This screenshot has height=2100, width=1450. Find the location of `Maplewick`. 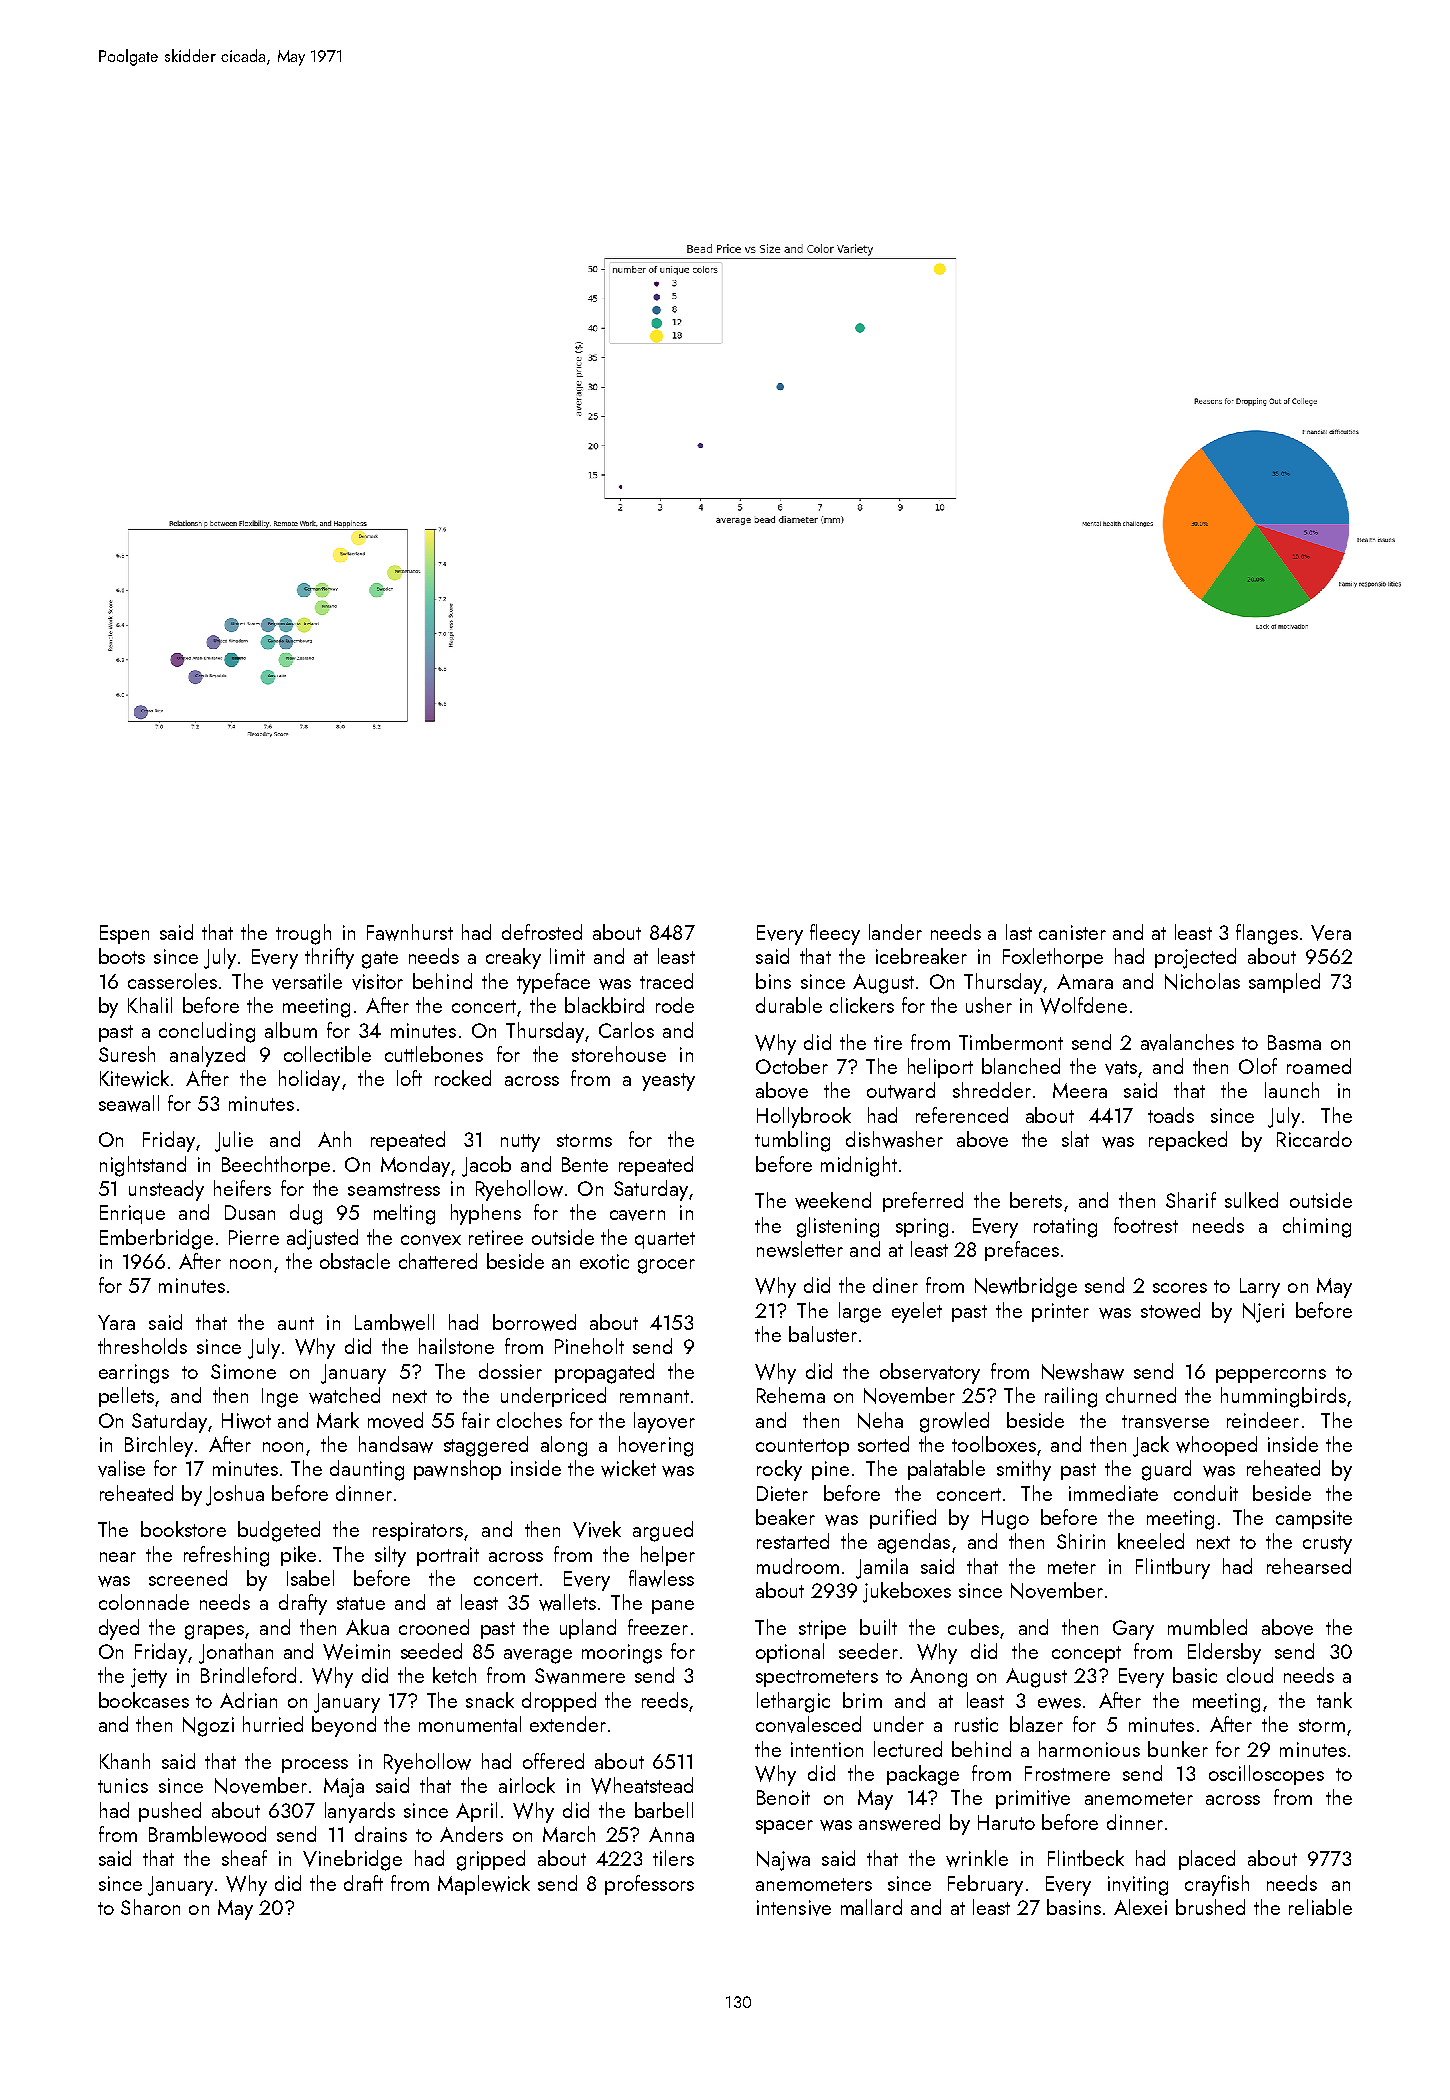

Maplewick is located at coordinates (484, 1885).
